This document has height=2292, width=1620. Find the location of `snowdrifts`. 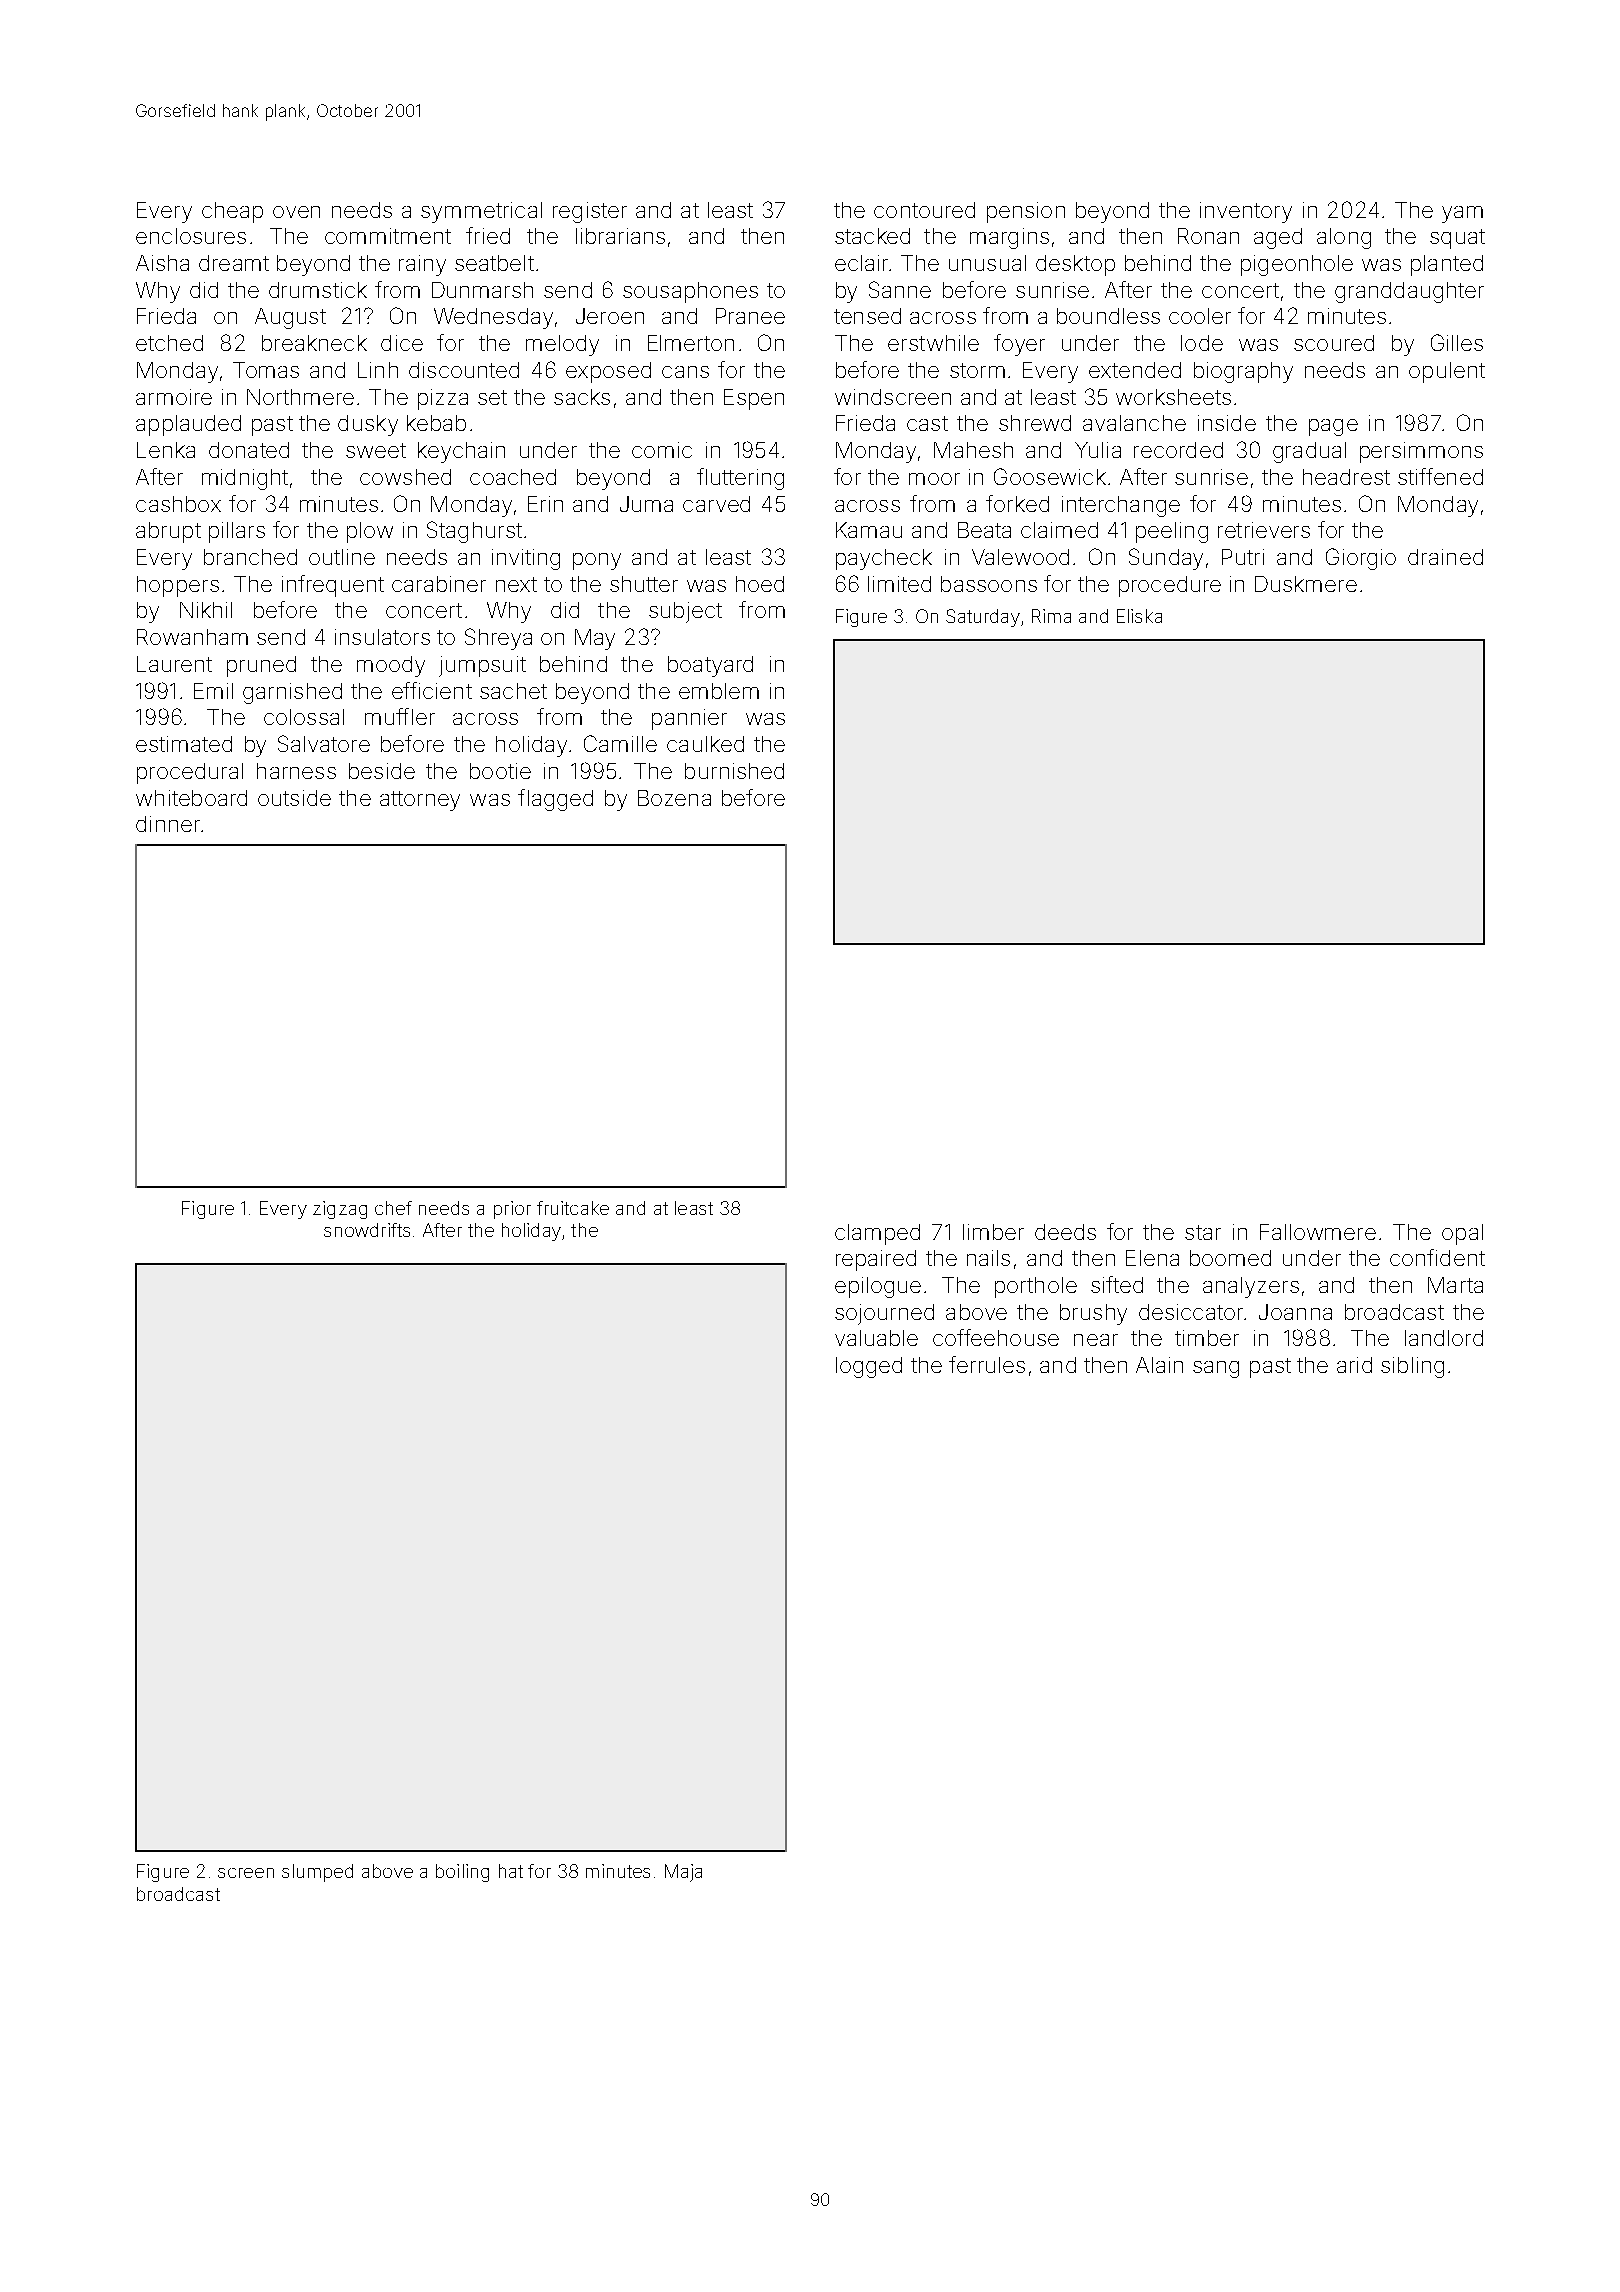

snowdrifts is located at coordinates (367, 1230).
